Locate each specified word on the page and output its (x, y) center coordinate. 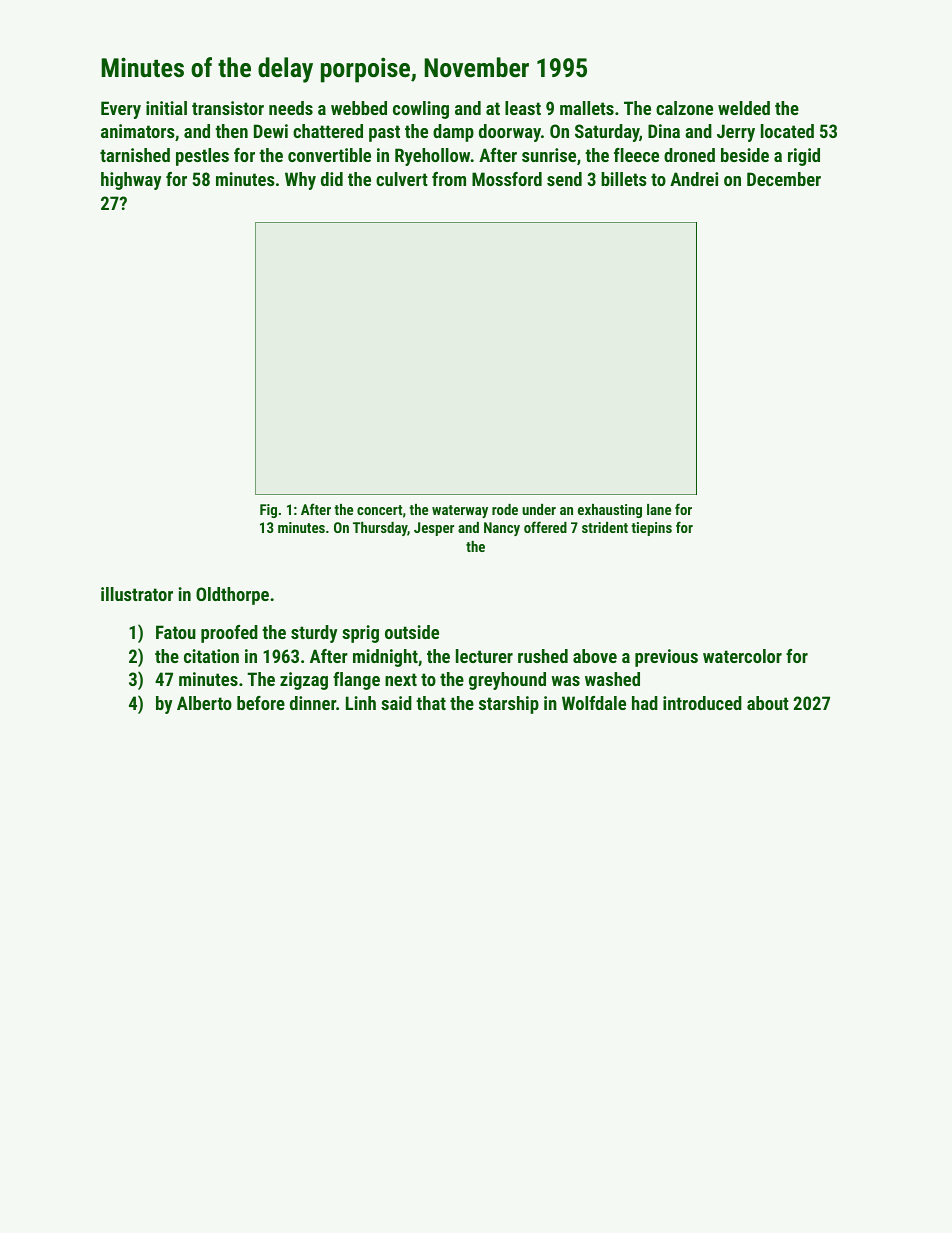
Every (121, 110)
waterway (460, 511)
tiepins (651, 529)
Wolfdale (594, 703)
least (523, 108)
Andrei (694, 179)
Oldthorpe (232, 596)
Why (300, 181)
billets (624, 179)
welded (744, 108)
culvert (402, 179)
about (768, 703)
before (261, 703)
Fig (268, 511)
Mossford (507, 179)
